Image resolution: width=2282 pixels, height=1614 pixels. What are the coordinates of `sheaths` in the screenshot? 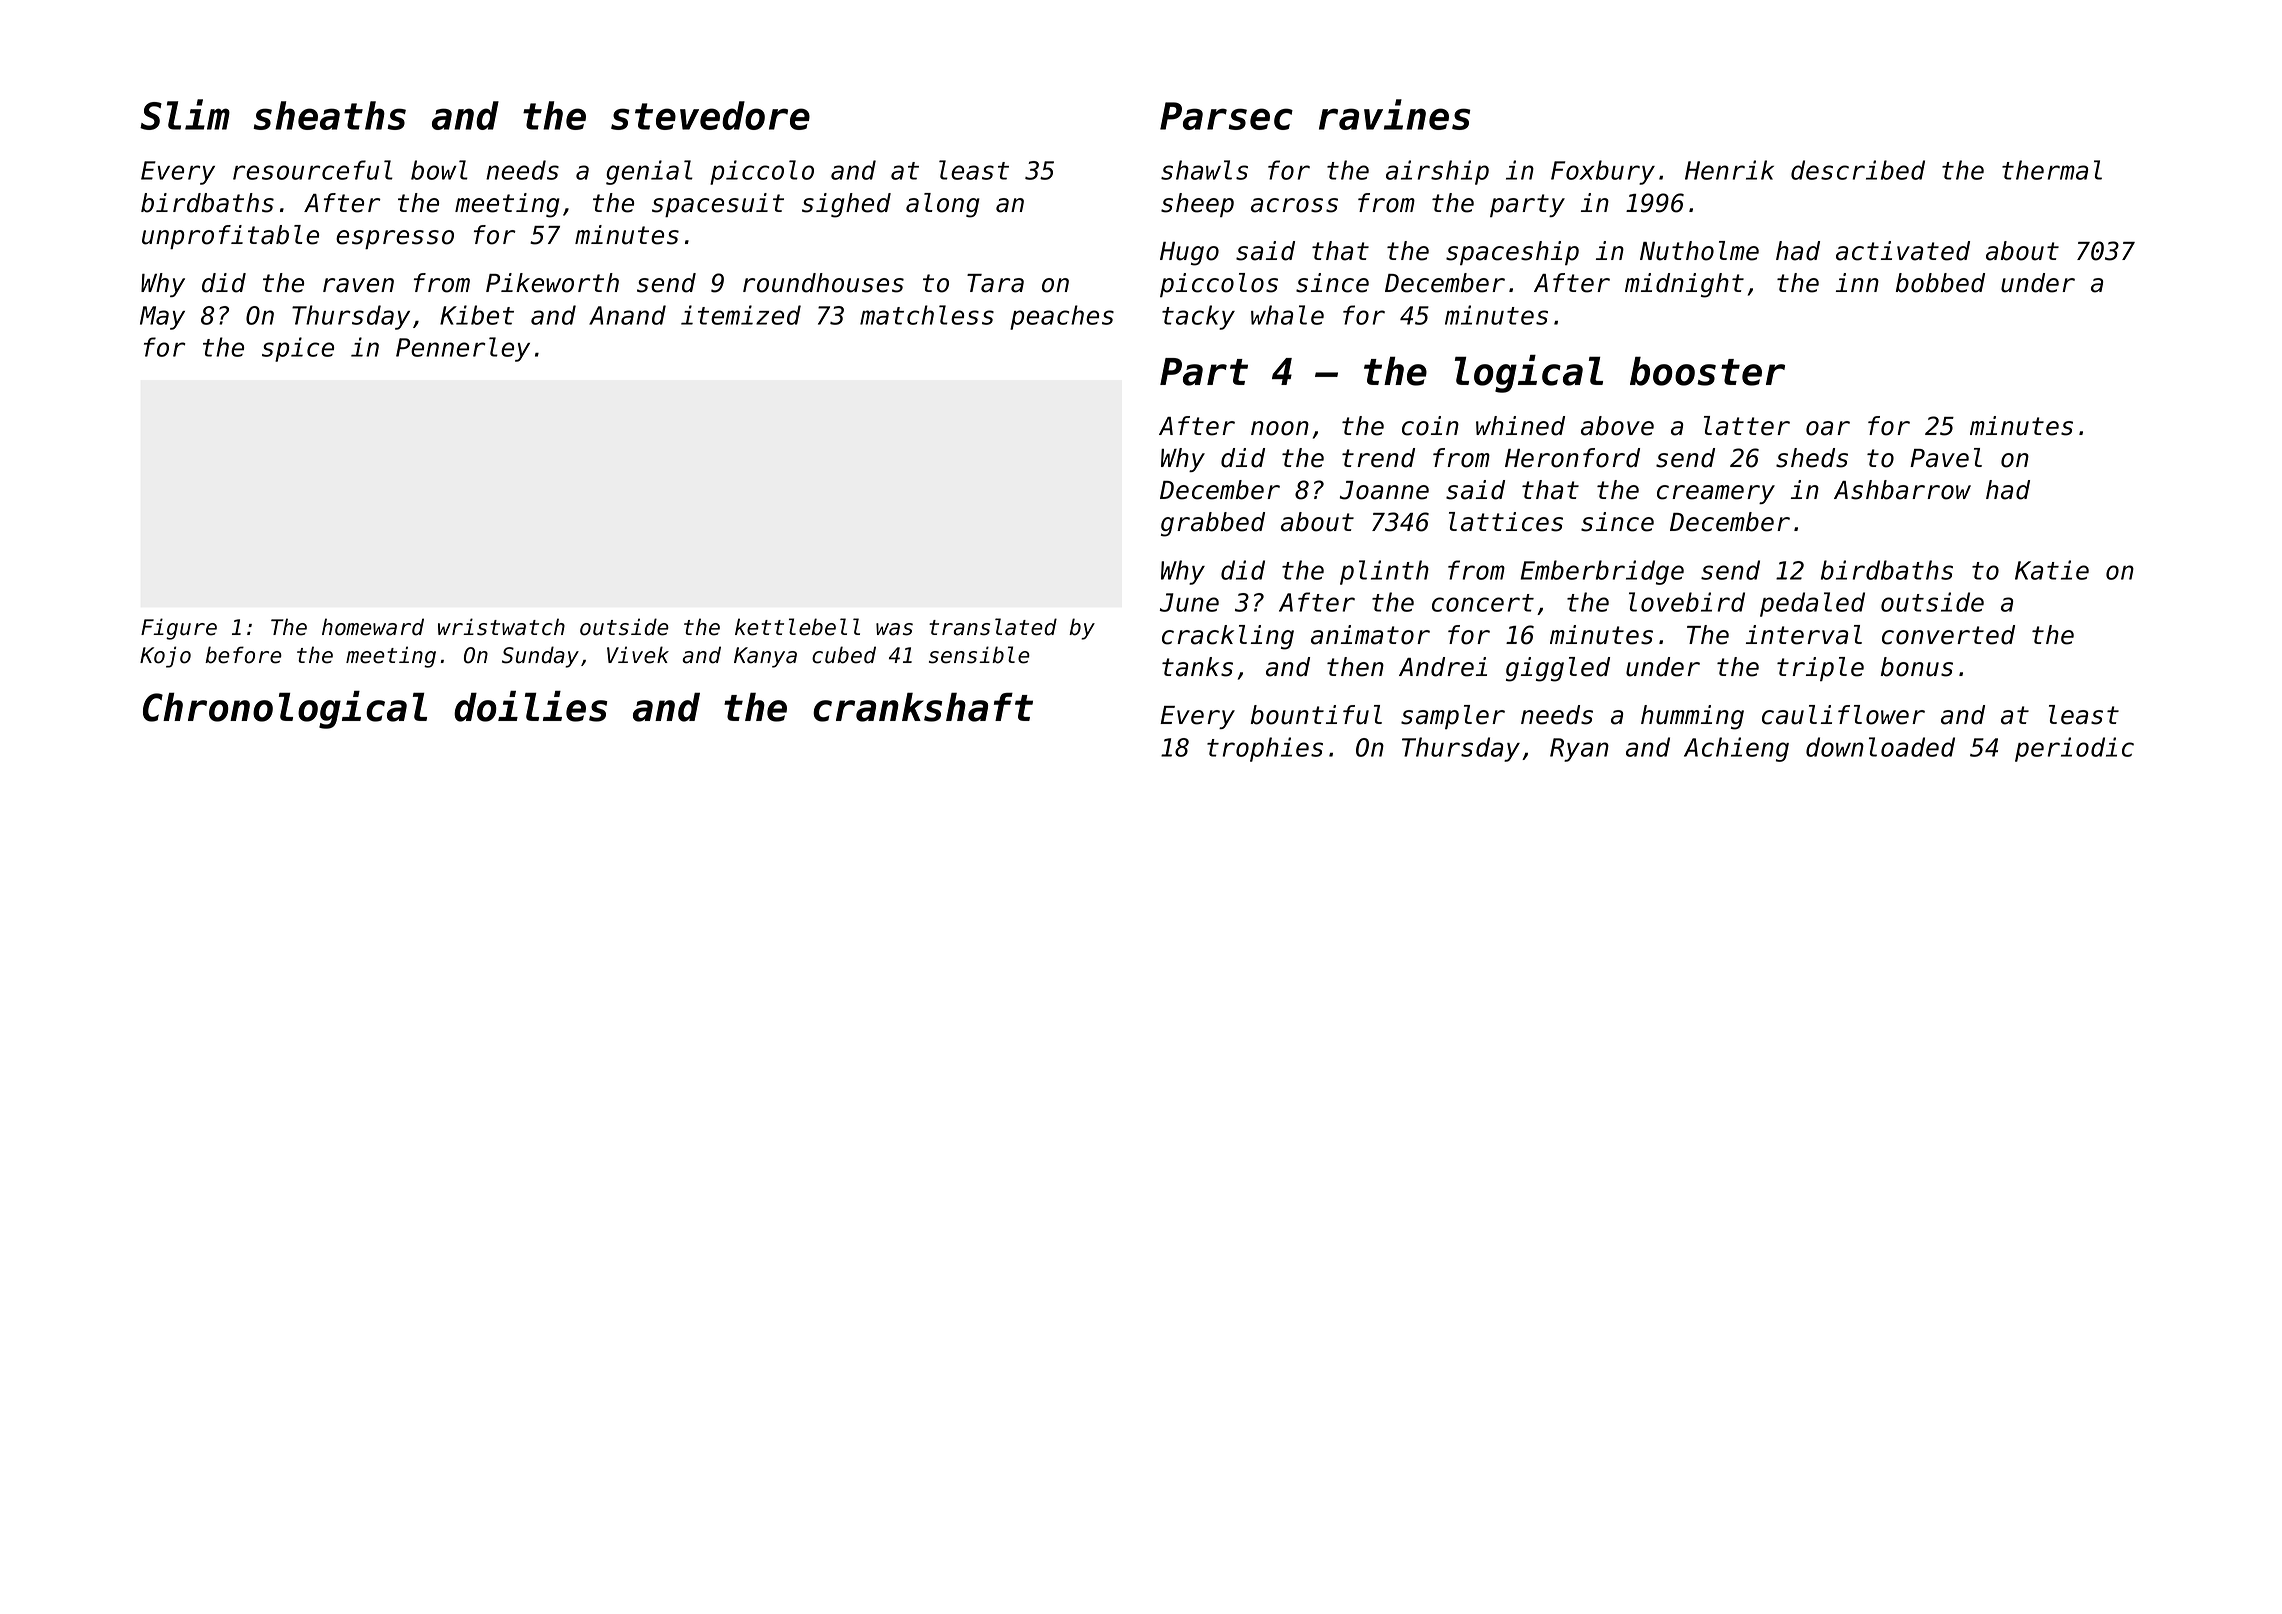 It's located at (329, 115).
